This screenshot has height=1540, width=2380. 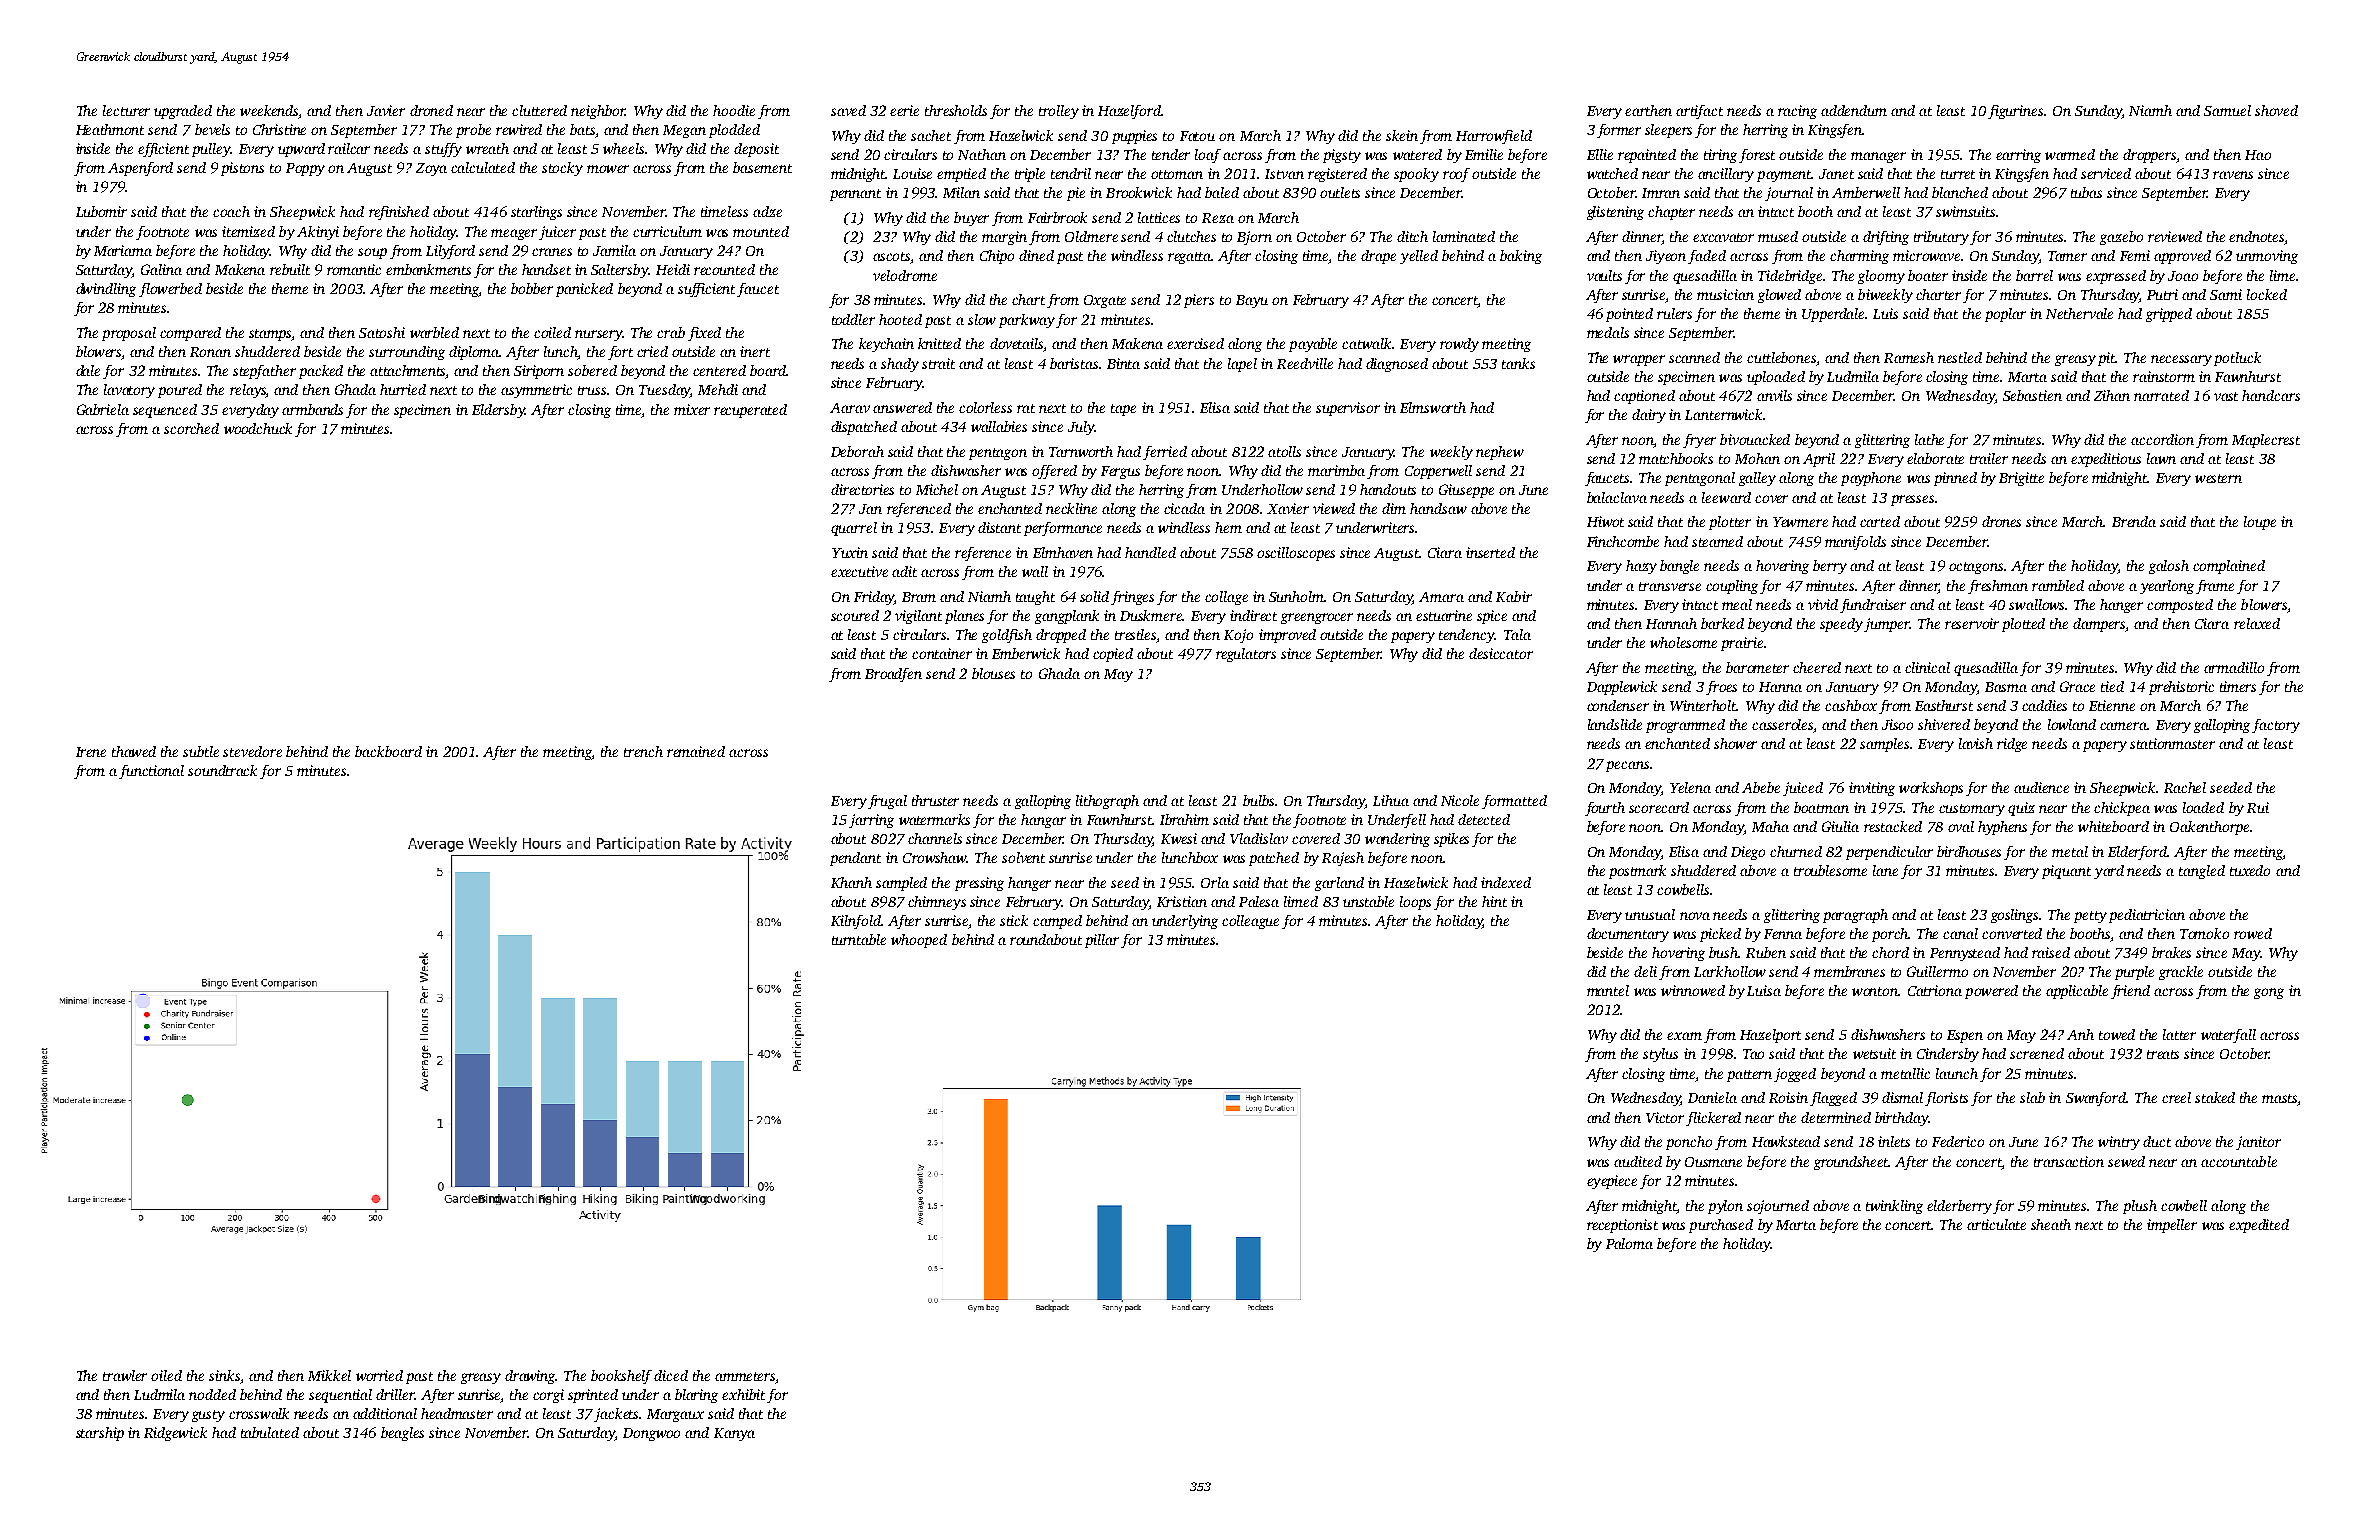 I want to click on Louise, so click(x=912, y=173).
